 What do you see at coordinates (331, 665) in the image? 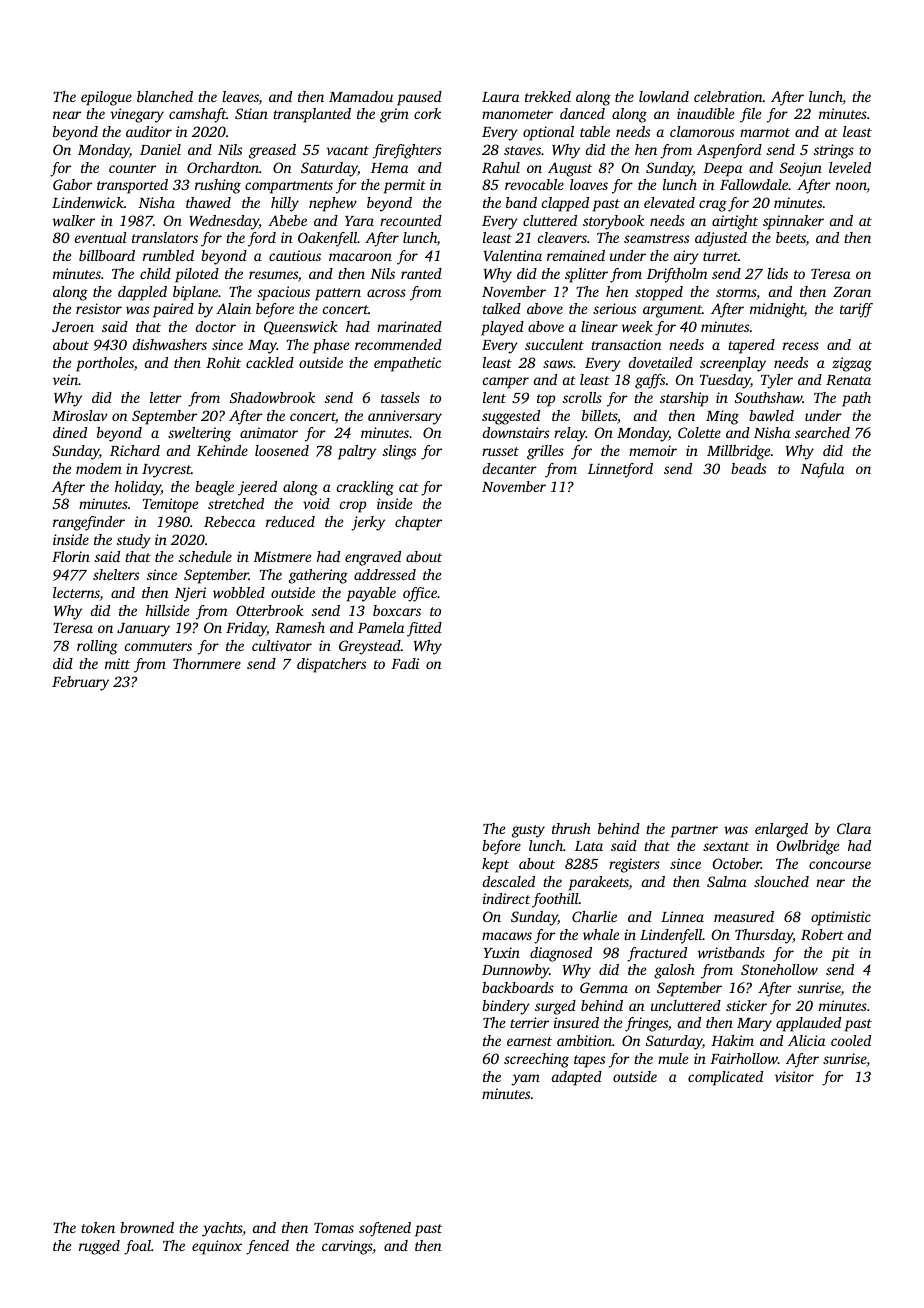
I see `dispatchers` at bounding box center [331, 665].
